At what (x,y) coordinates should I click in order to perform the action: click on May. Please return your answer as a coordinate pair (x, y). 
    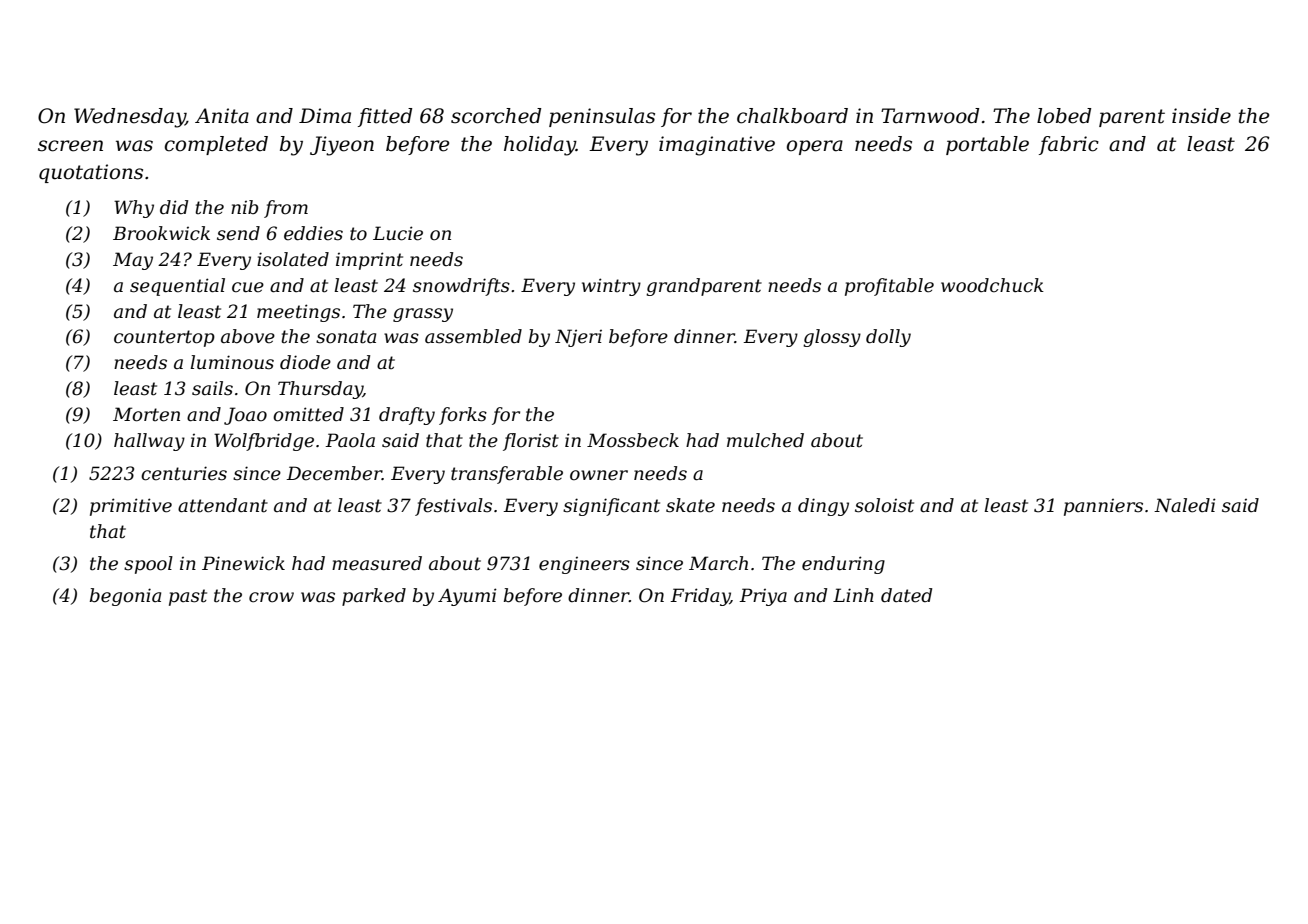
    Looking at the image, I should click on (133, 261).
